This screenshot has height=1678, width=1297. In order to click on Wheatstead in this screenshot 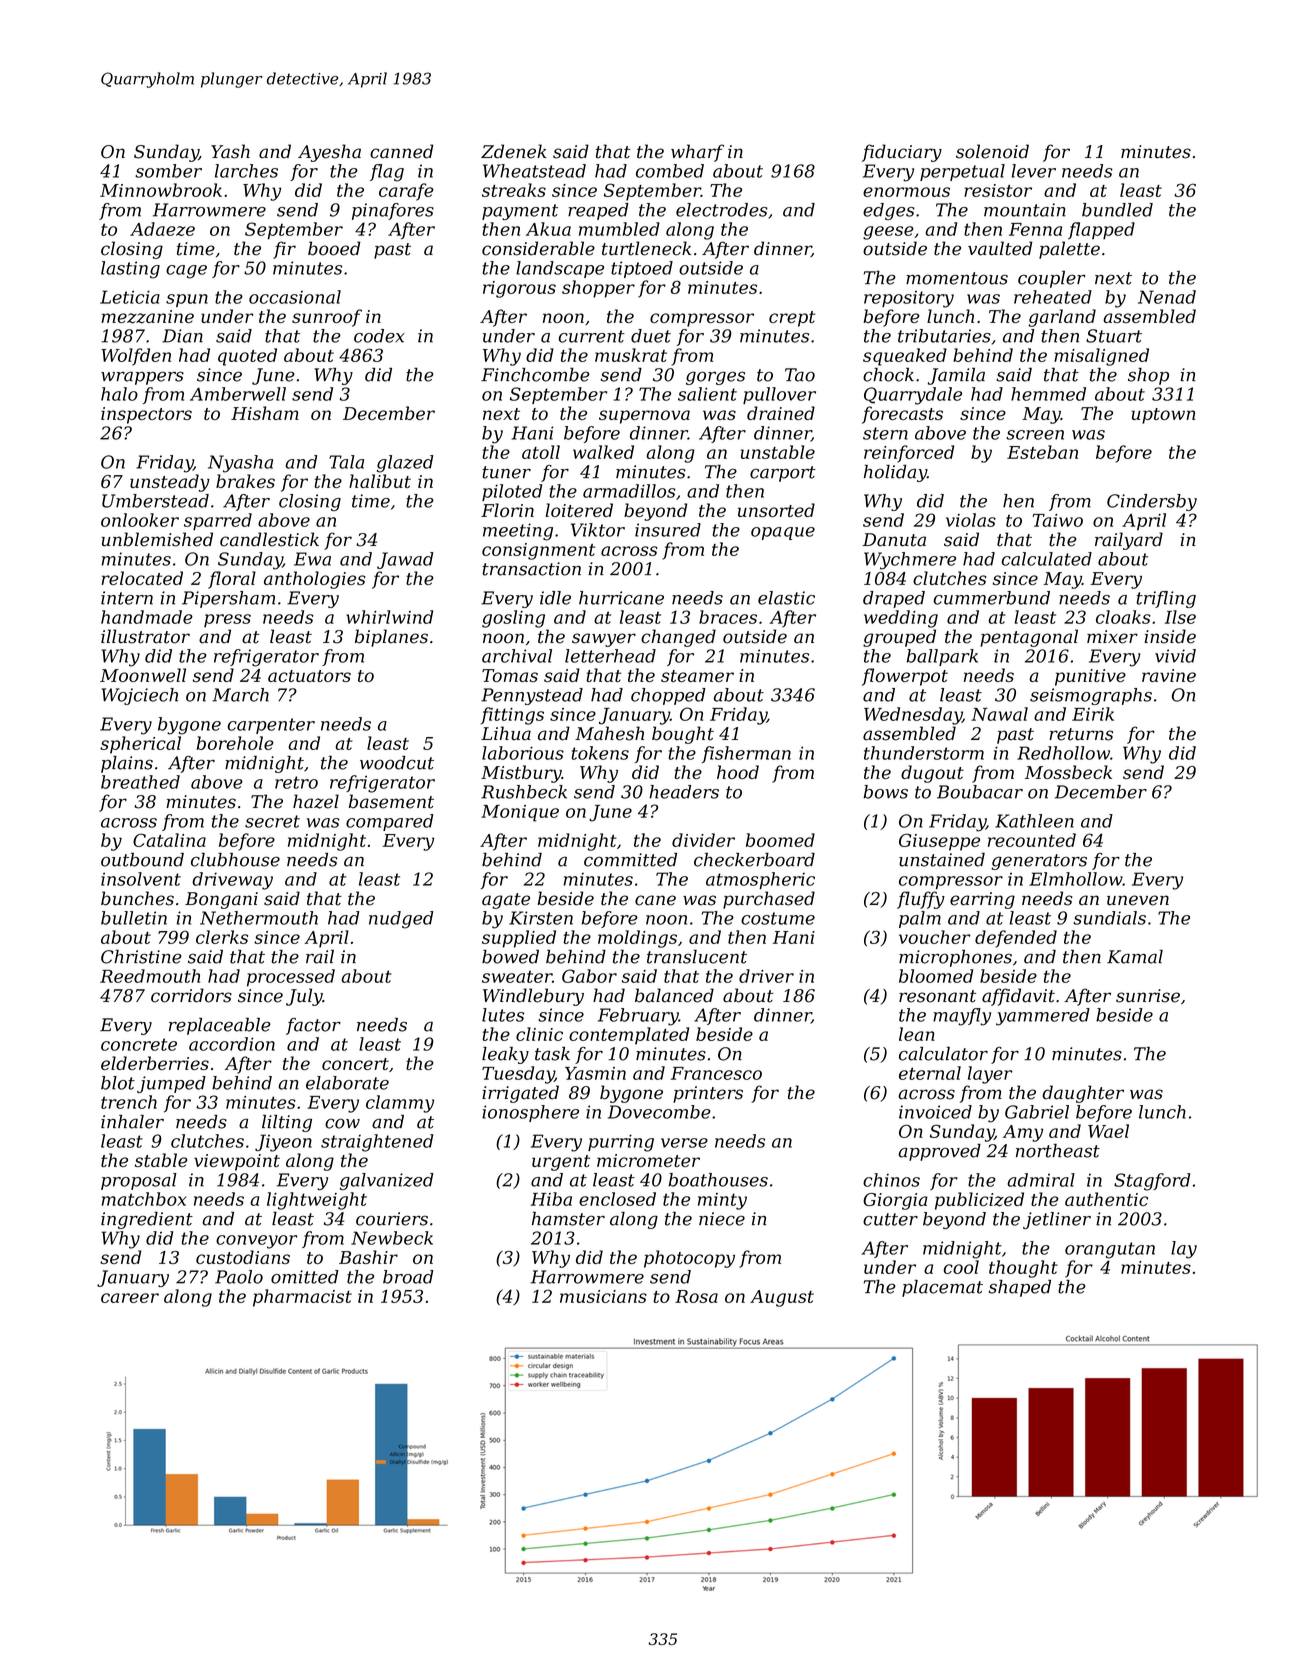, I will do `click(534, 171)`.
